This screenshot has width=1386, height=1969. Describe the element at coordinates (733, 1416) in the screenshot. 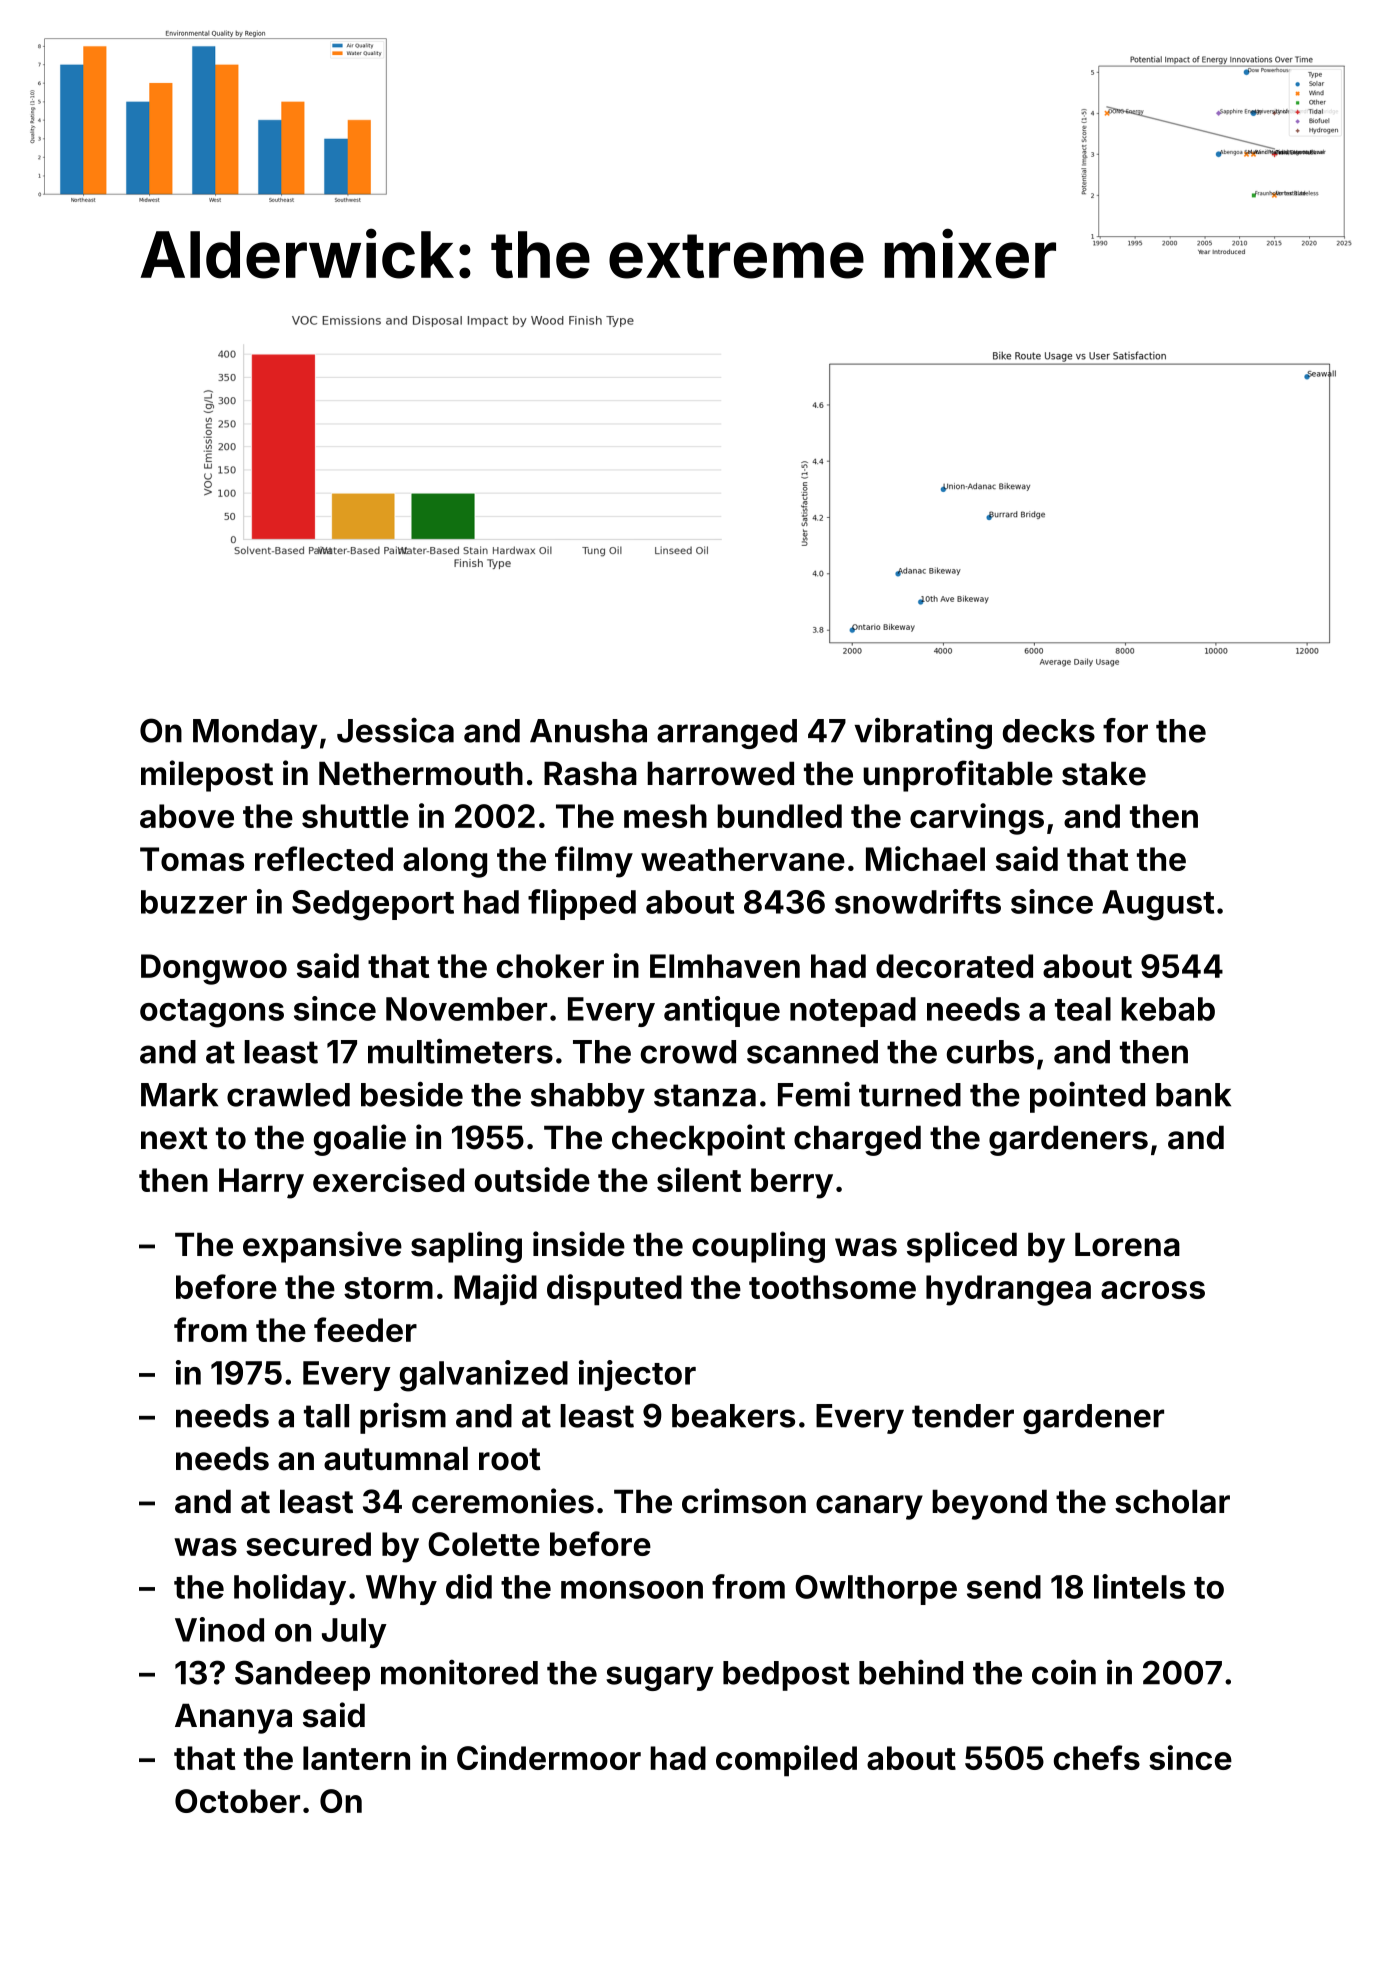

I see `beakers` at that location.
